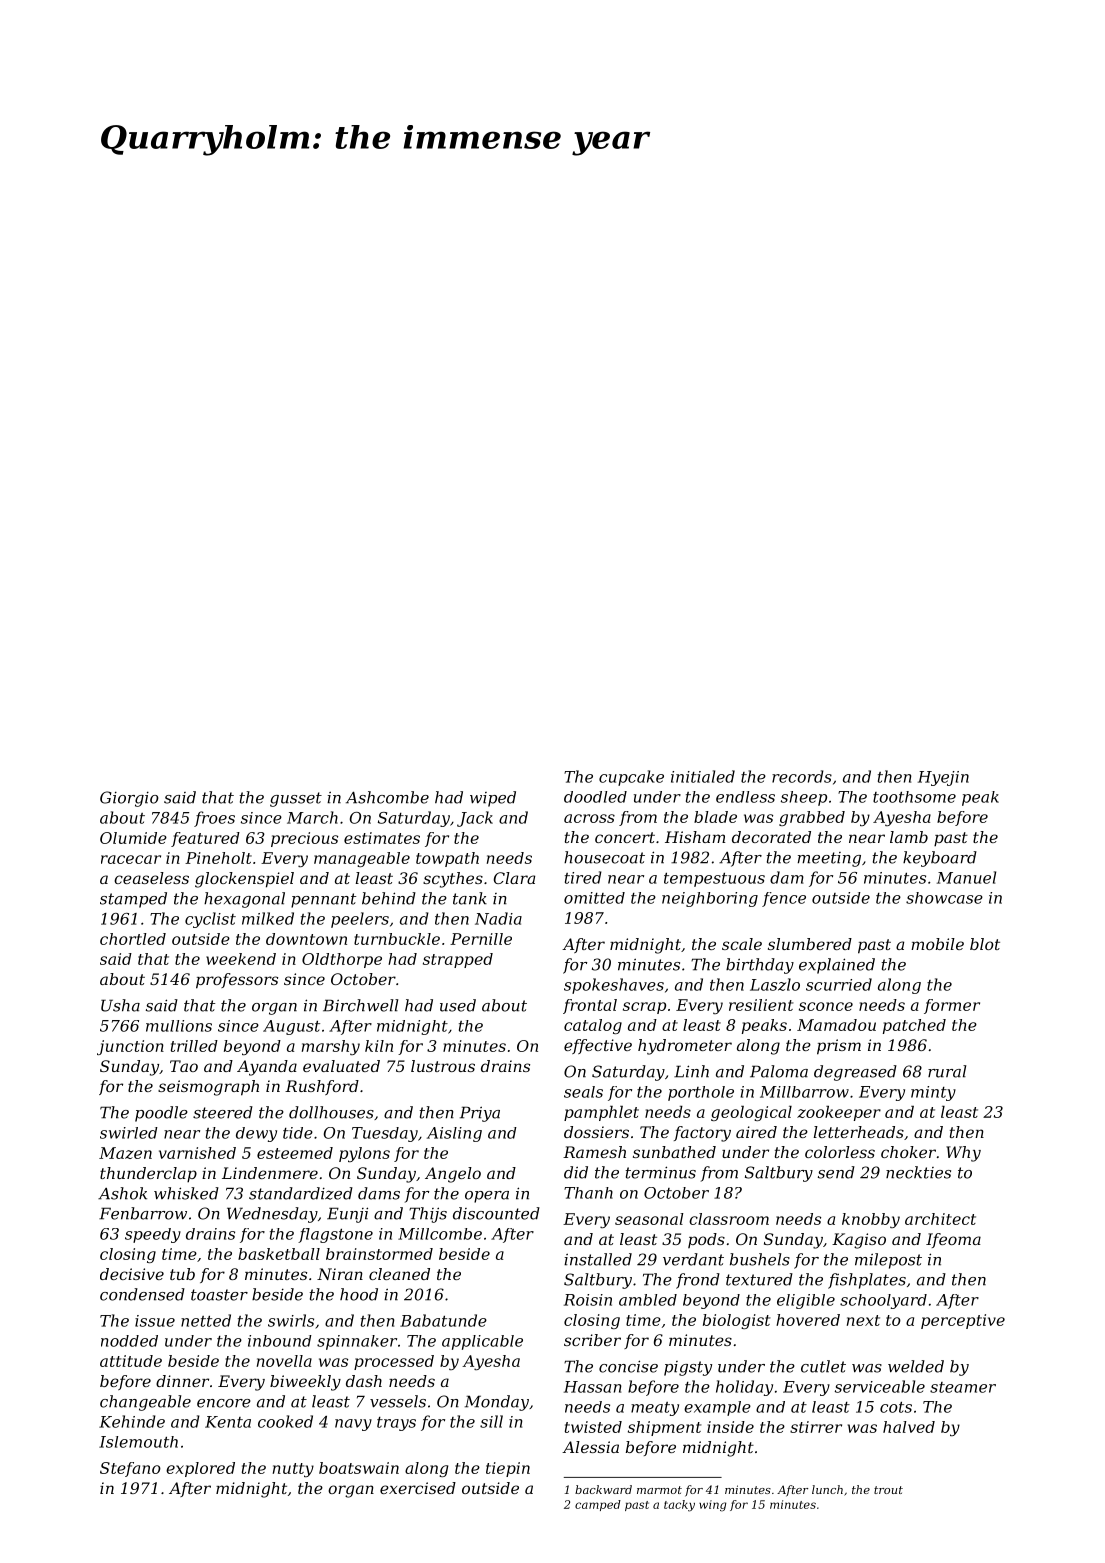 The image size is (1105, 1563). I want to click on neckties, so click(918, 1172).
